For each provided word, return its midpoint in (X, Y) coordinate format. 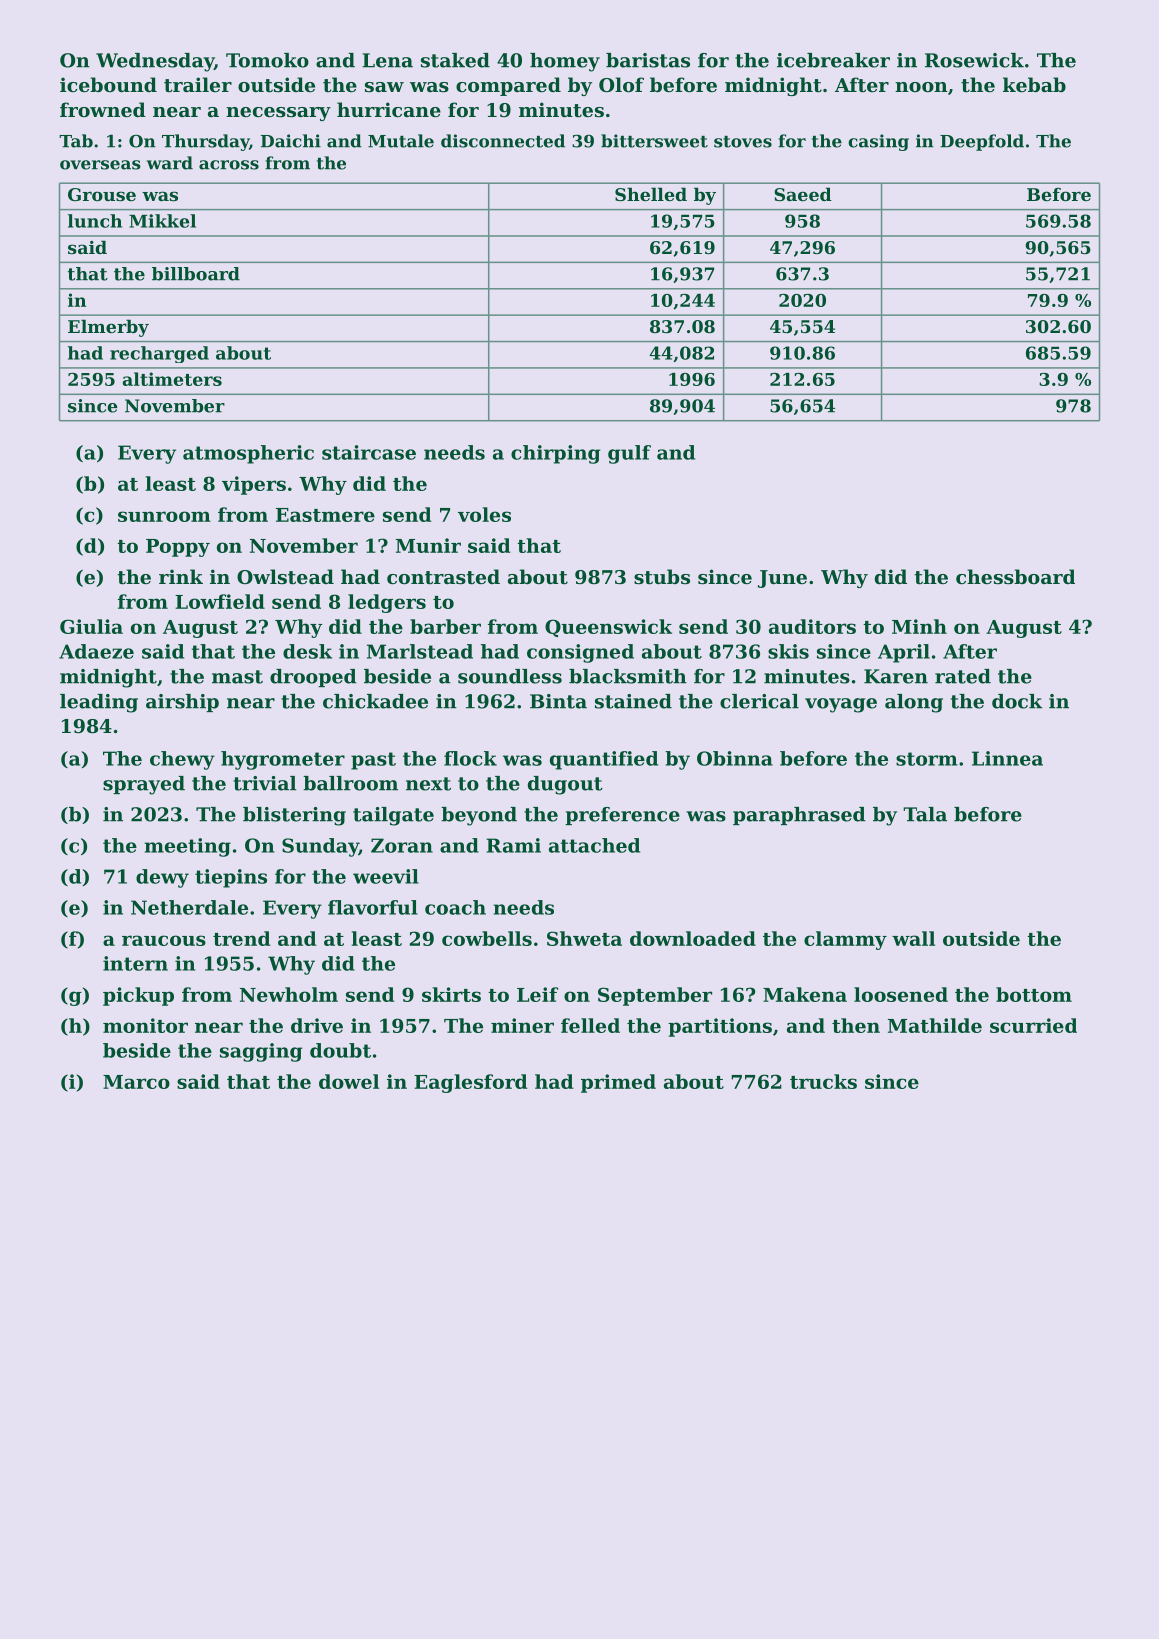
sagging (261, 1052)
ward (170, 163)
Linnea (1007, 758)
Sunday (320, 847)
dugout (565, 785)
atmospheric (248, 454)
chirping (555, 454)
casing (878, 142)
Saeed (803, 194)
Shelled (651, 194)
